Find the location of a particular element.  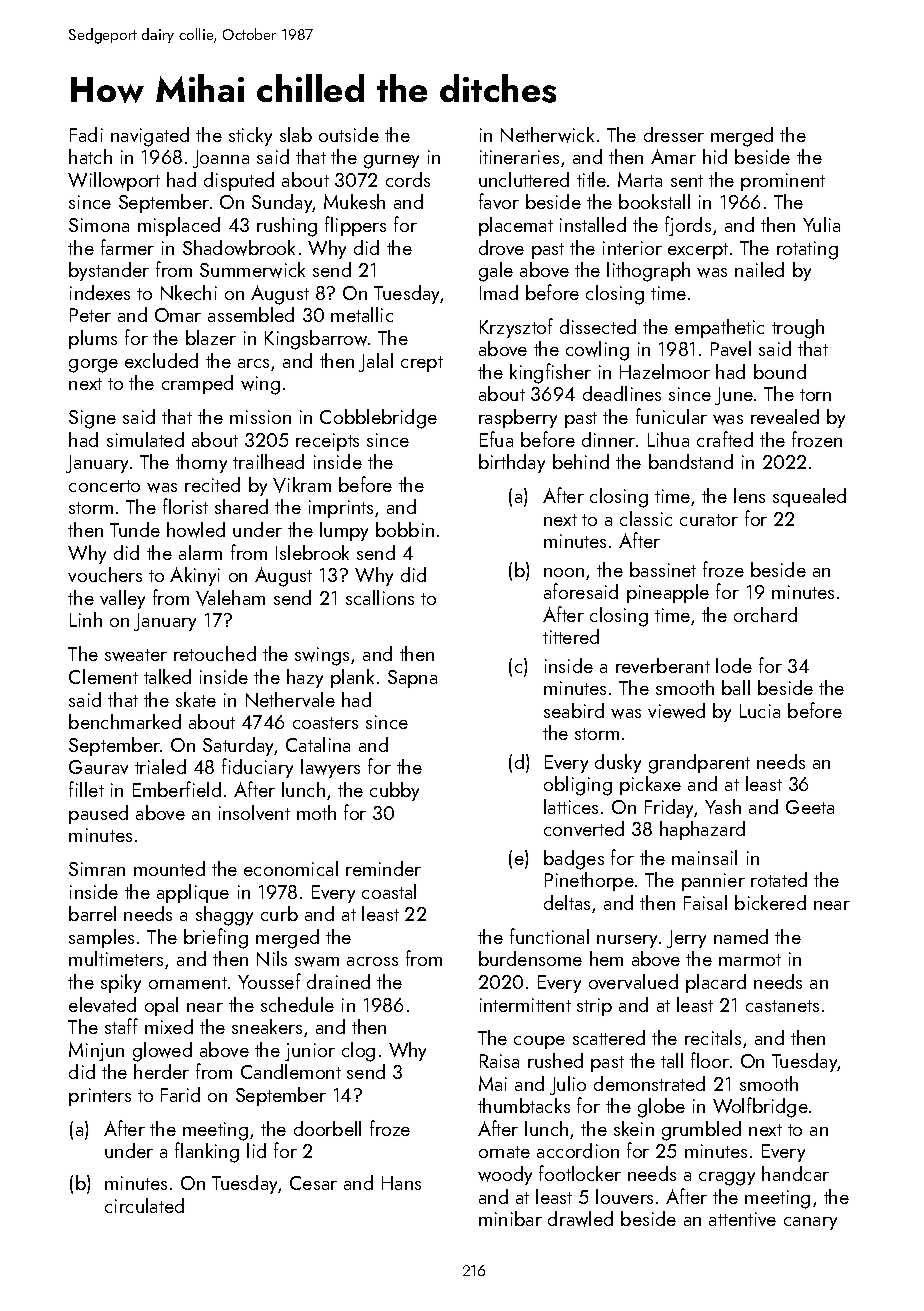

dresser is located at coordinates (674, 134).
